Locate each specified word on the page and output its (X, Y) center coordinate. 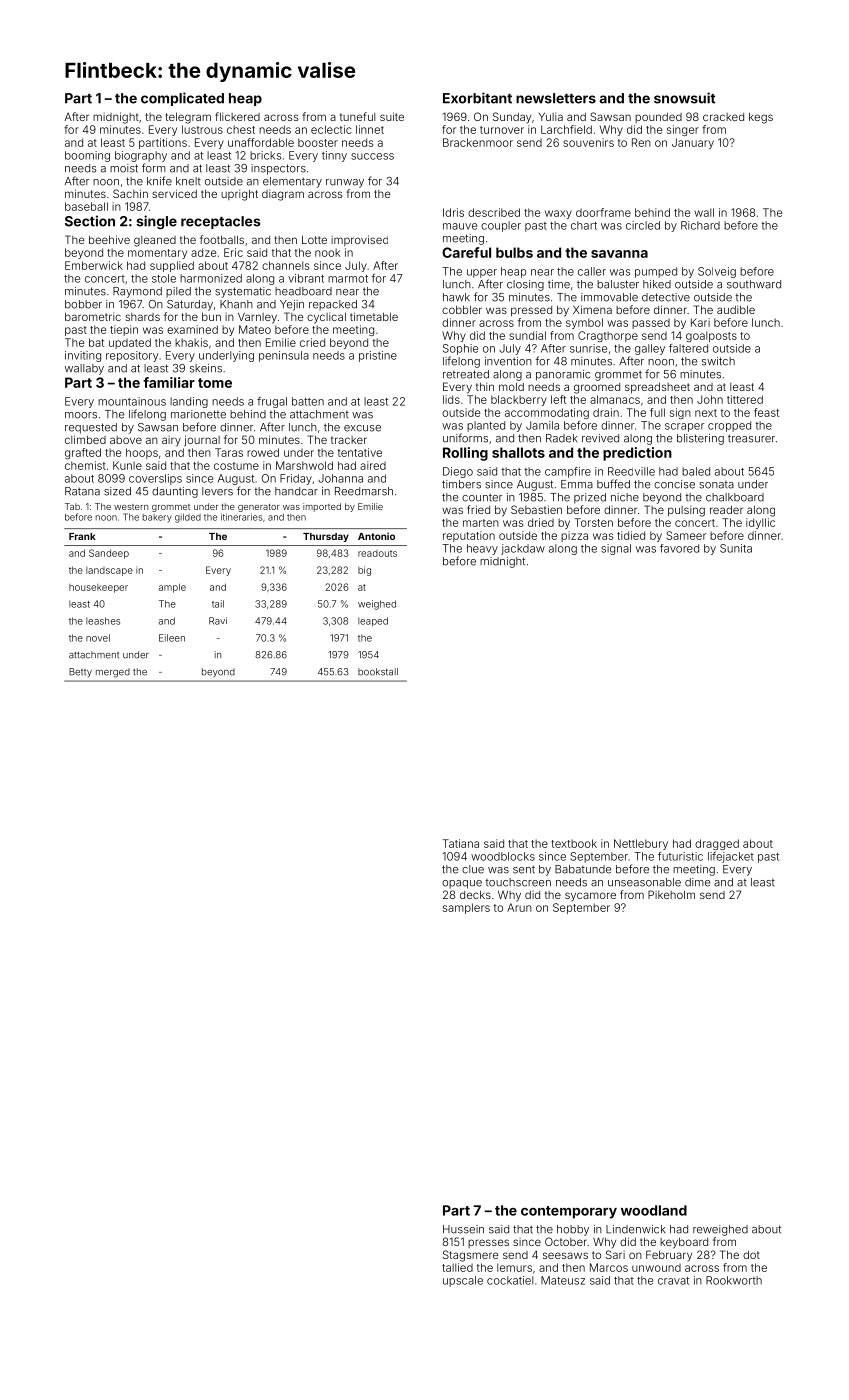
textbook (574, 843)
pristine (378, 356)
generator (259, 508)
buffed (613, 484)
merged (113, 673)
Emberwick (94, 265)
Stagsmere (471, 1256)
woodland (654, 1210)
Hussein (463, 1229)
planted (486, 426)
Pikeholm (671, 894)
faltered (688, 348)
